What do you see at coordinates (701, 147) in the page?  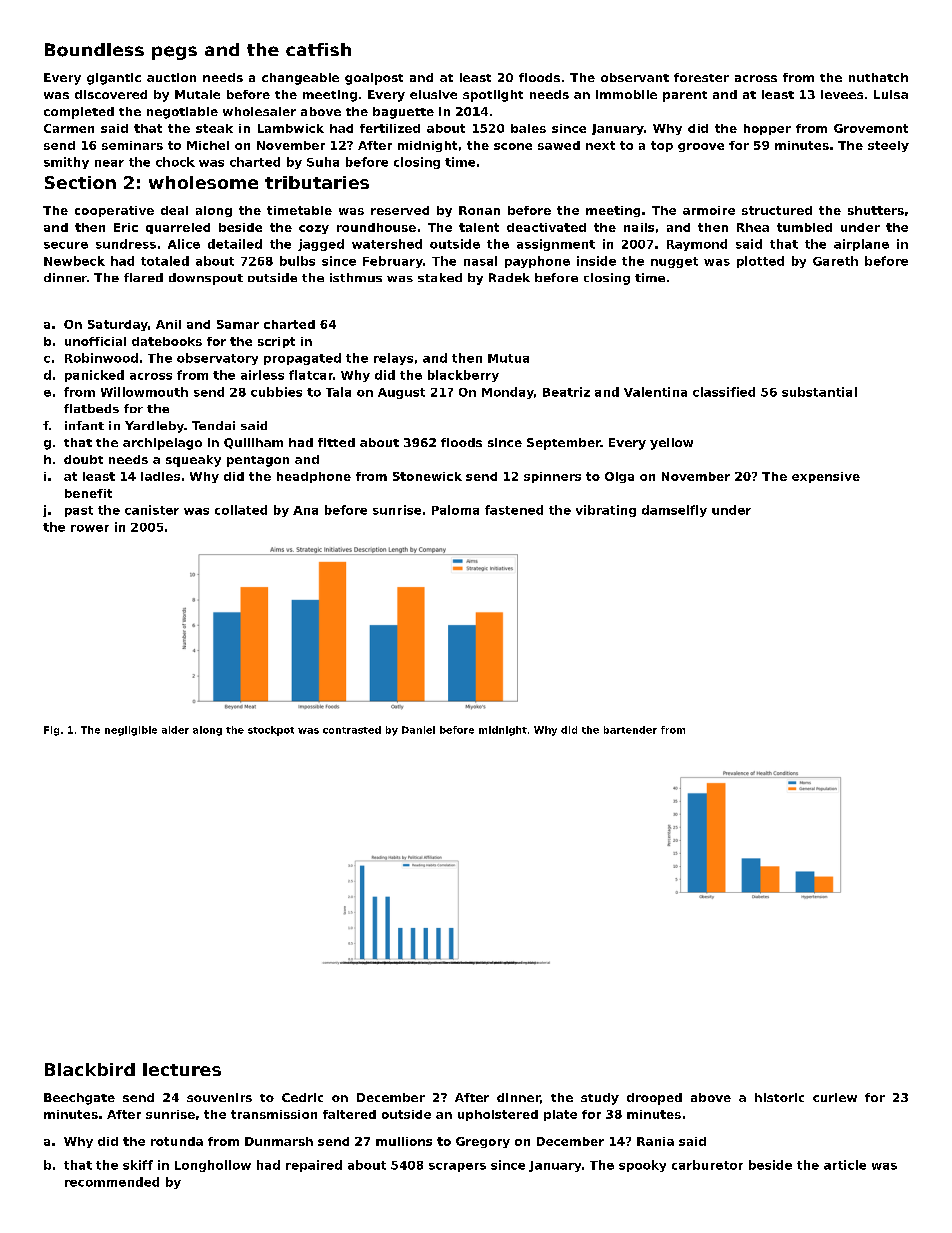 I see `groove` at bounding box center [701, 147].
